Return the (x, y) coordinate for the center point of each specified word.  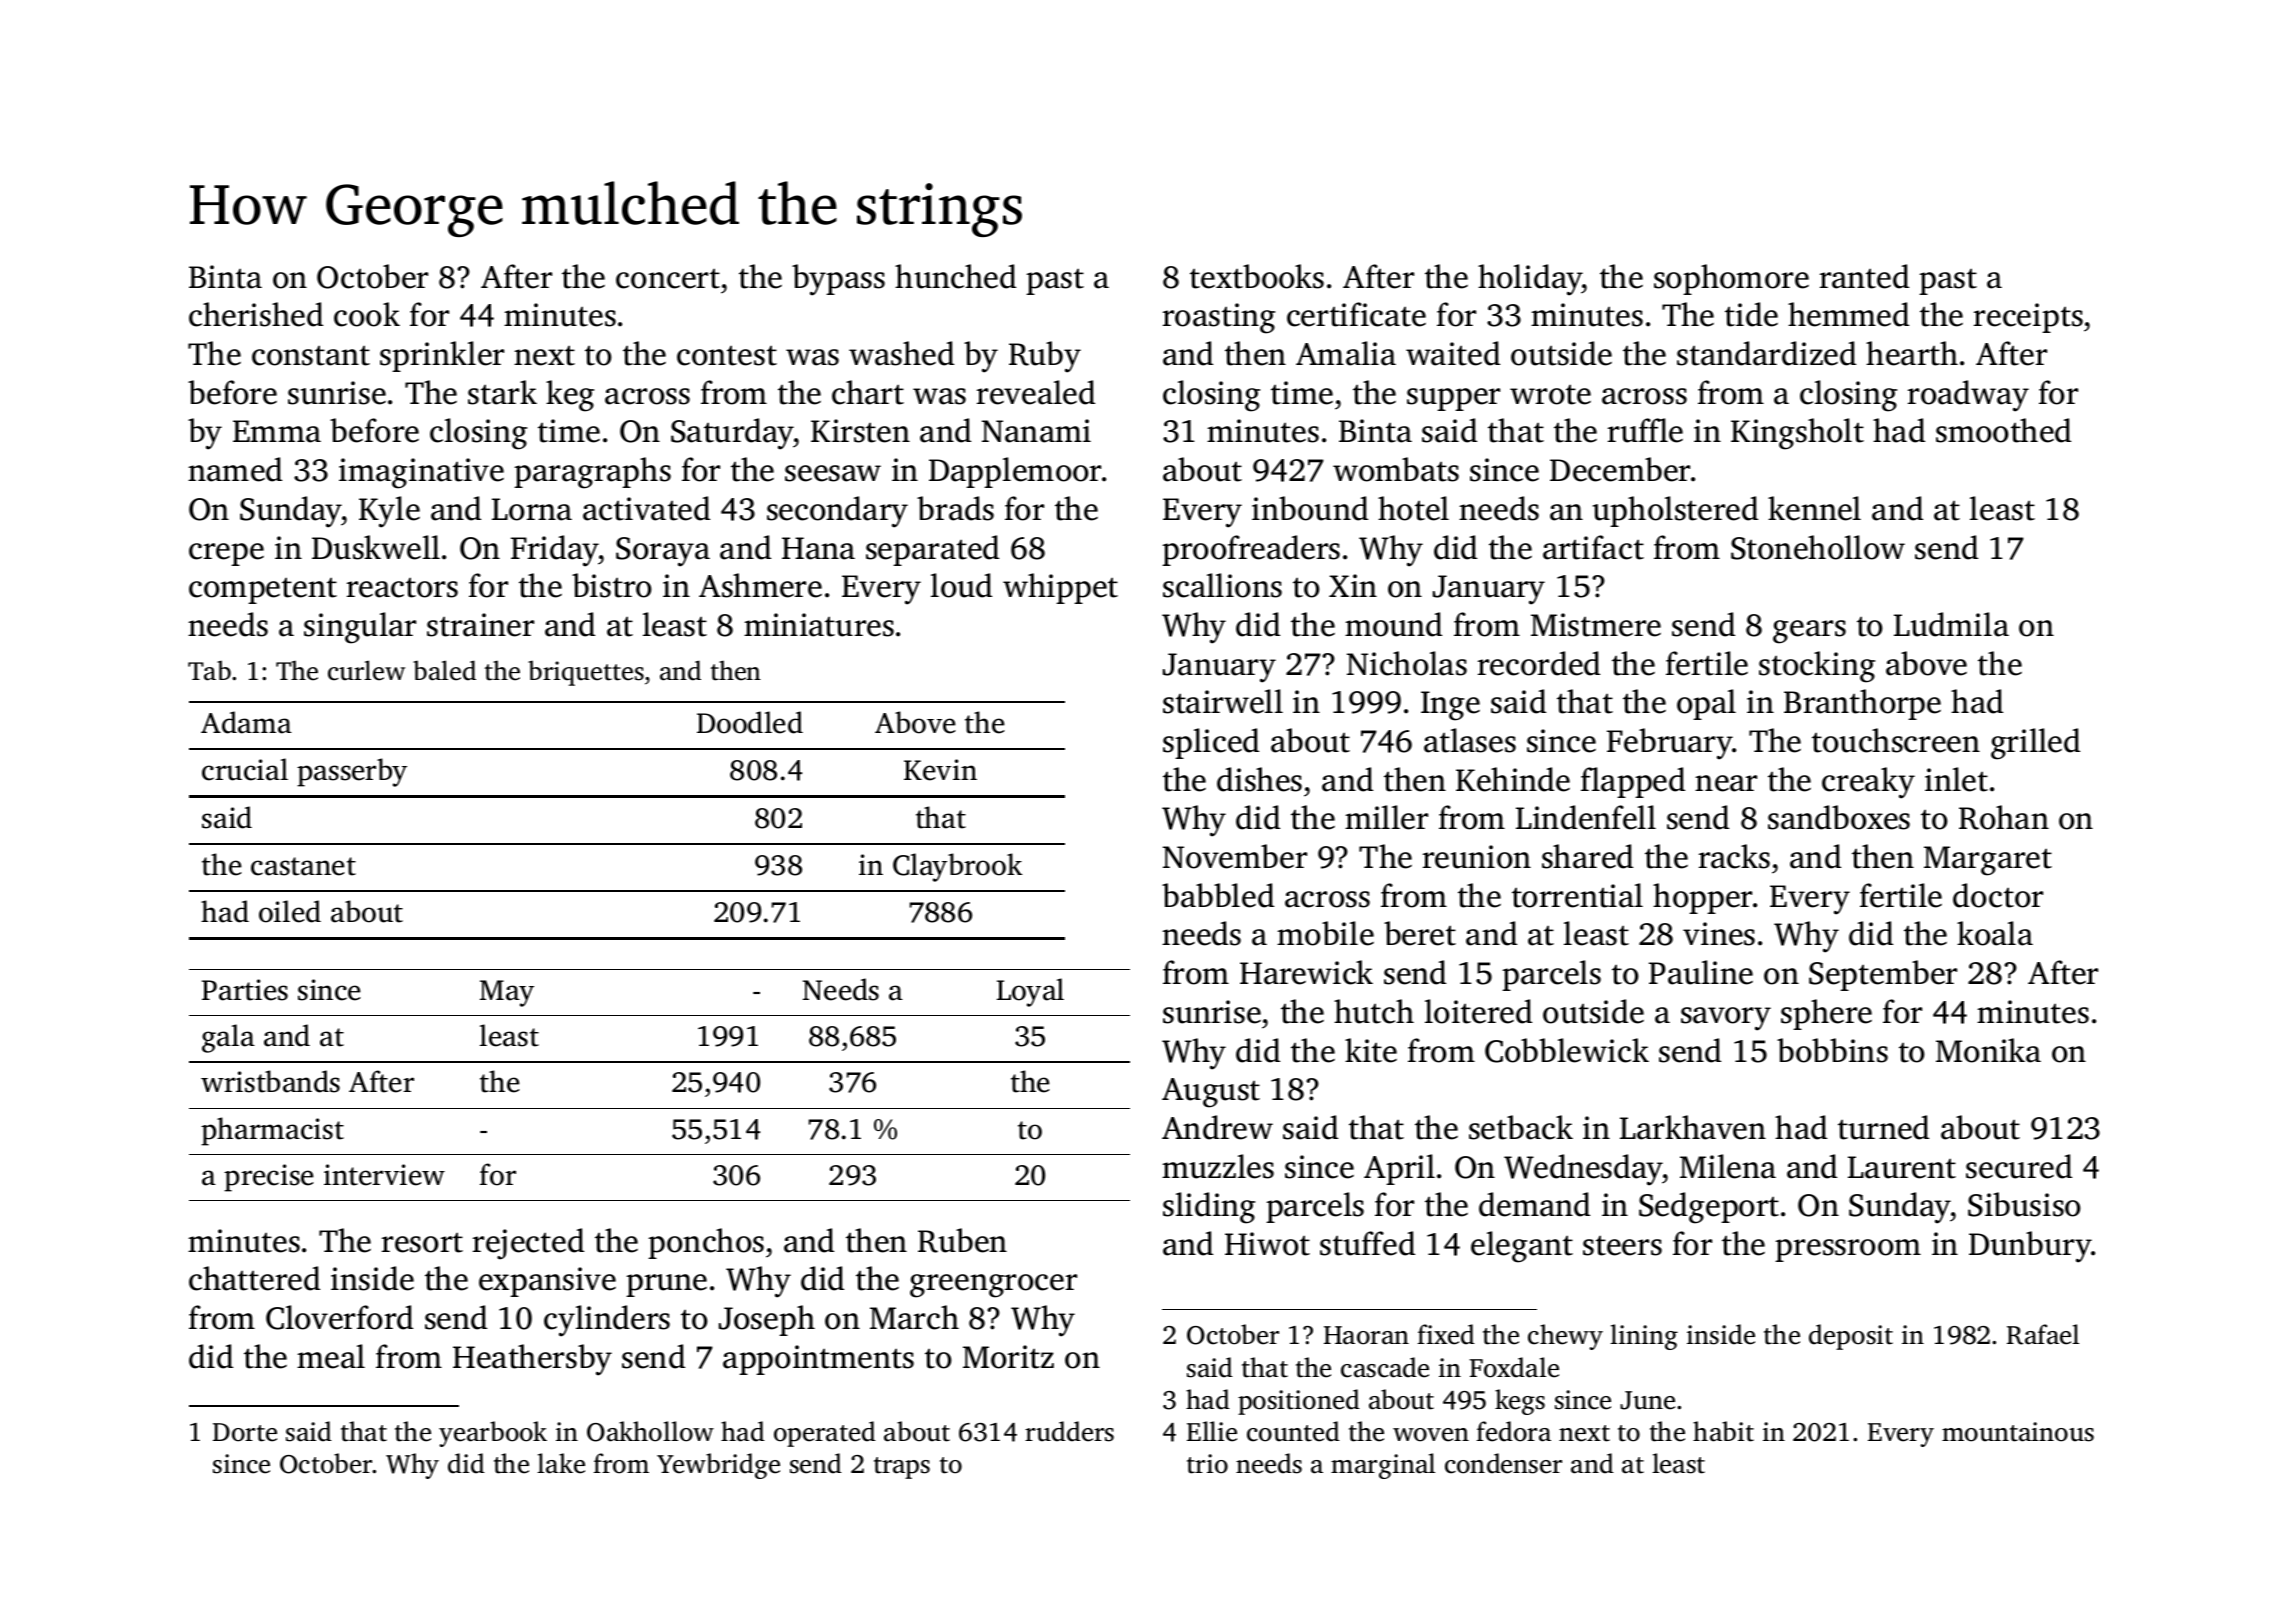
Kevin (940, 770)
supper (1453, 399)
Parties (245, 990)
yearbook (493, 1434)
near (1726, 783)
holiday (1530, 280)
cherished (256, 314)
